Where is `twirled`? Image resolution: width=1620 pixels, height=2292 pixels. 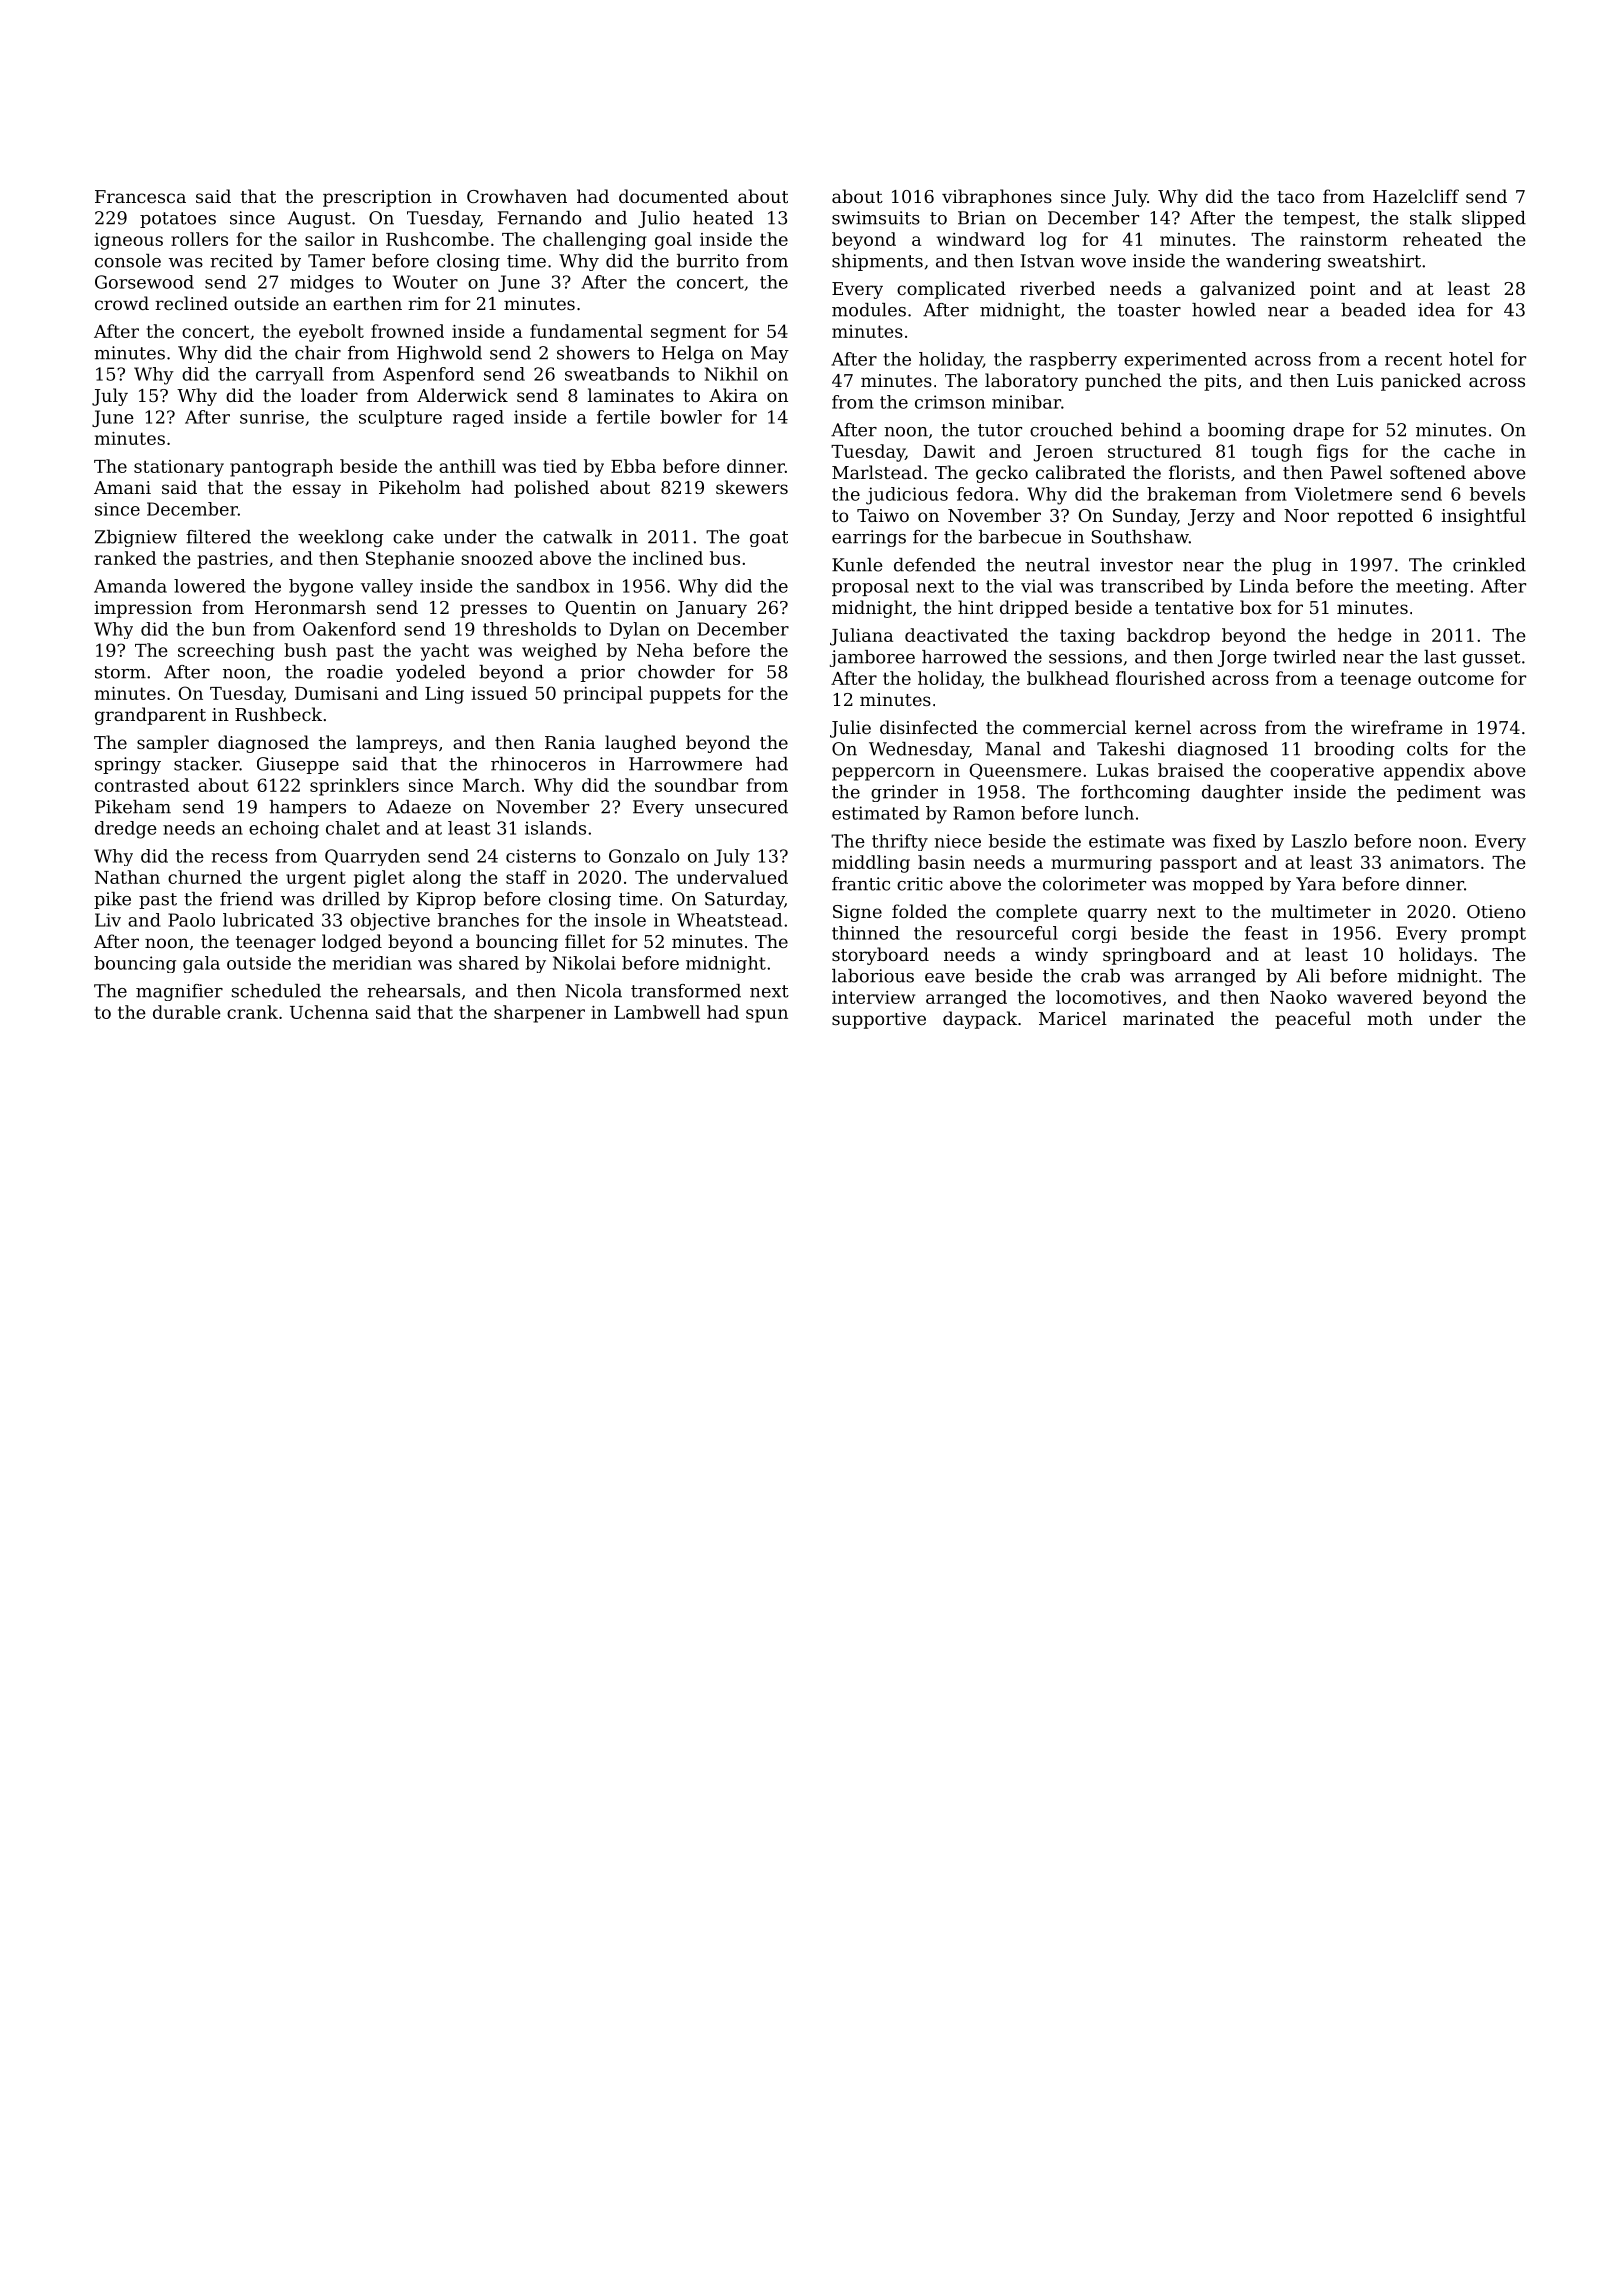
twirled is located at coordinates (1304, 657).
